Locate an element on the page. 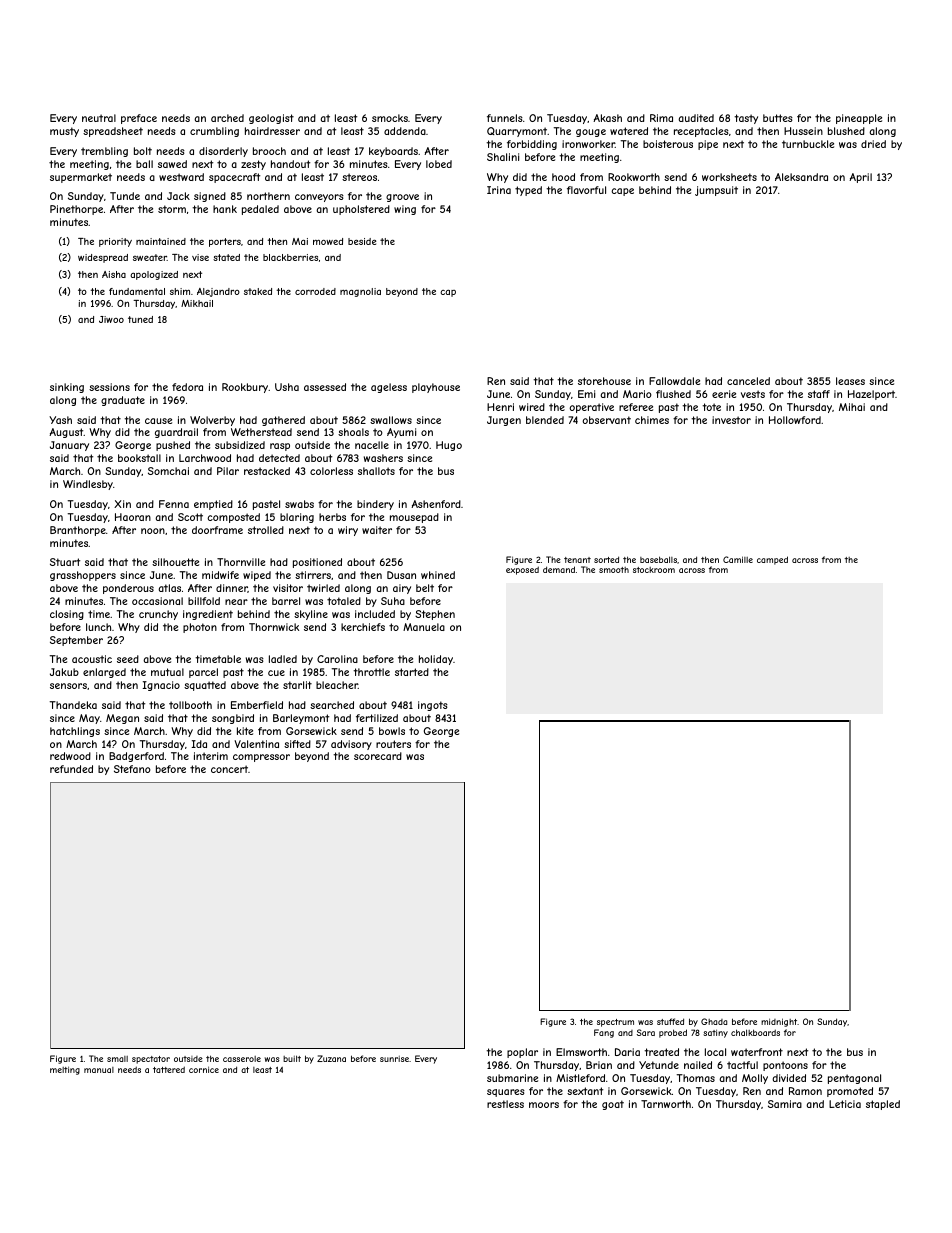 This page has width=952, height=1233. tenant is located at coordinates (577, 560).
